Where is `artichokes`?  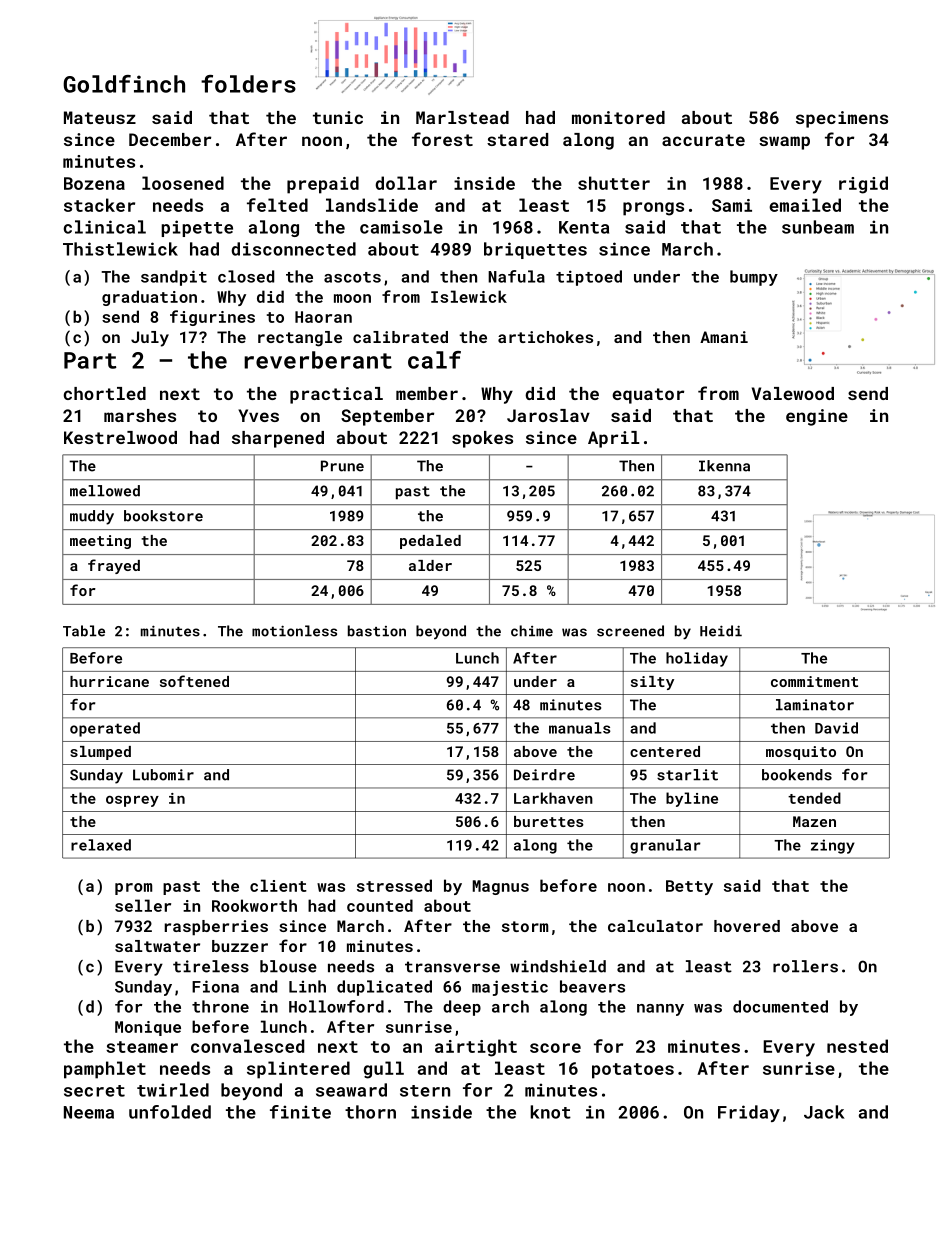 artichokes is located at coordinates (545, 337).
